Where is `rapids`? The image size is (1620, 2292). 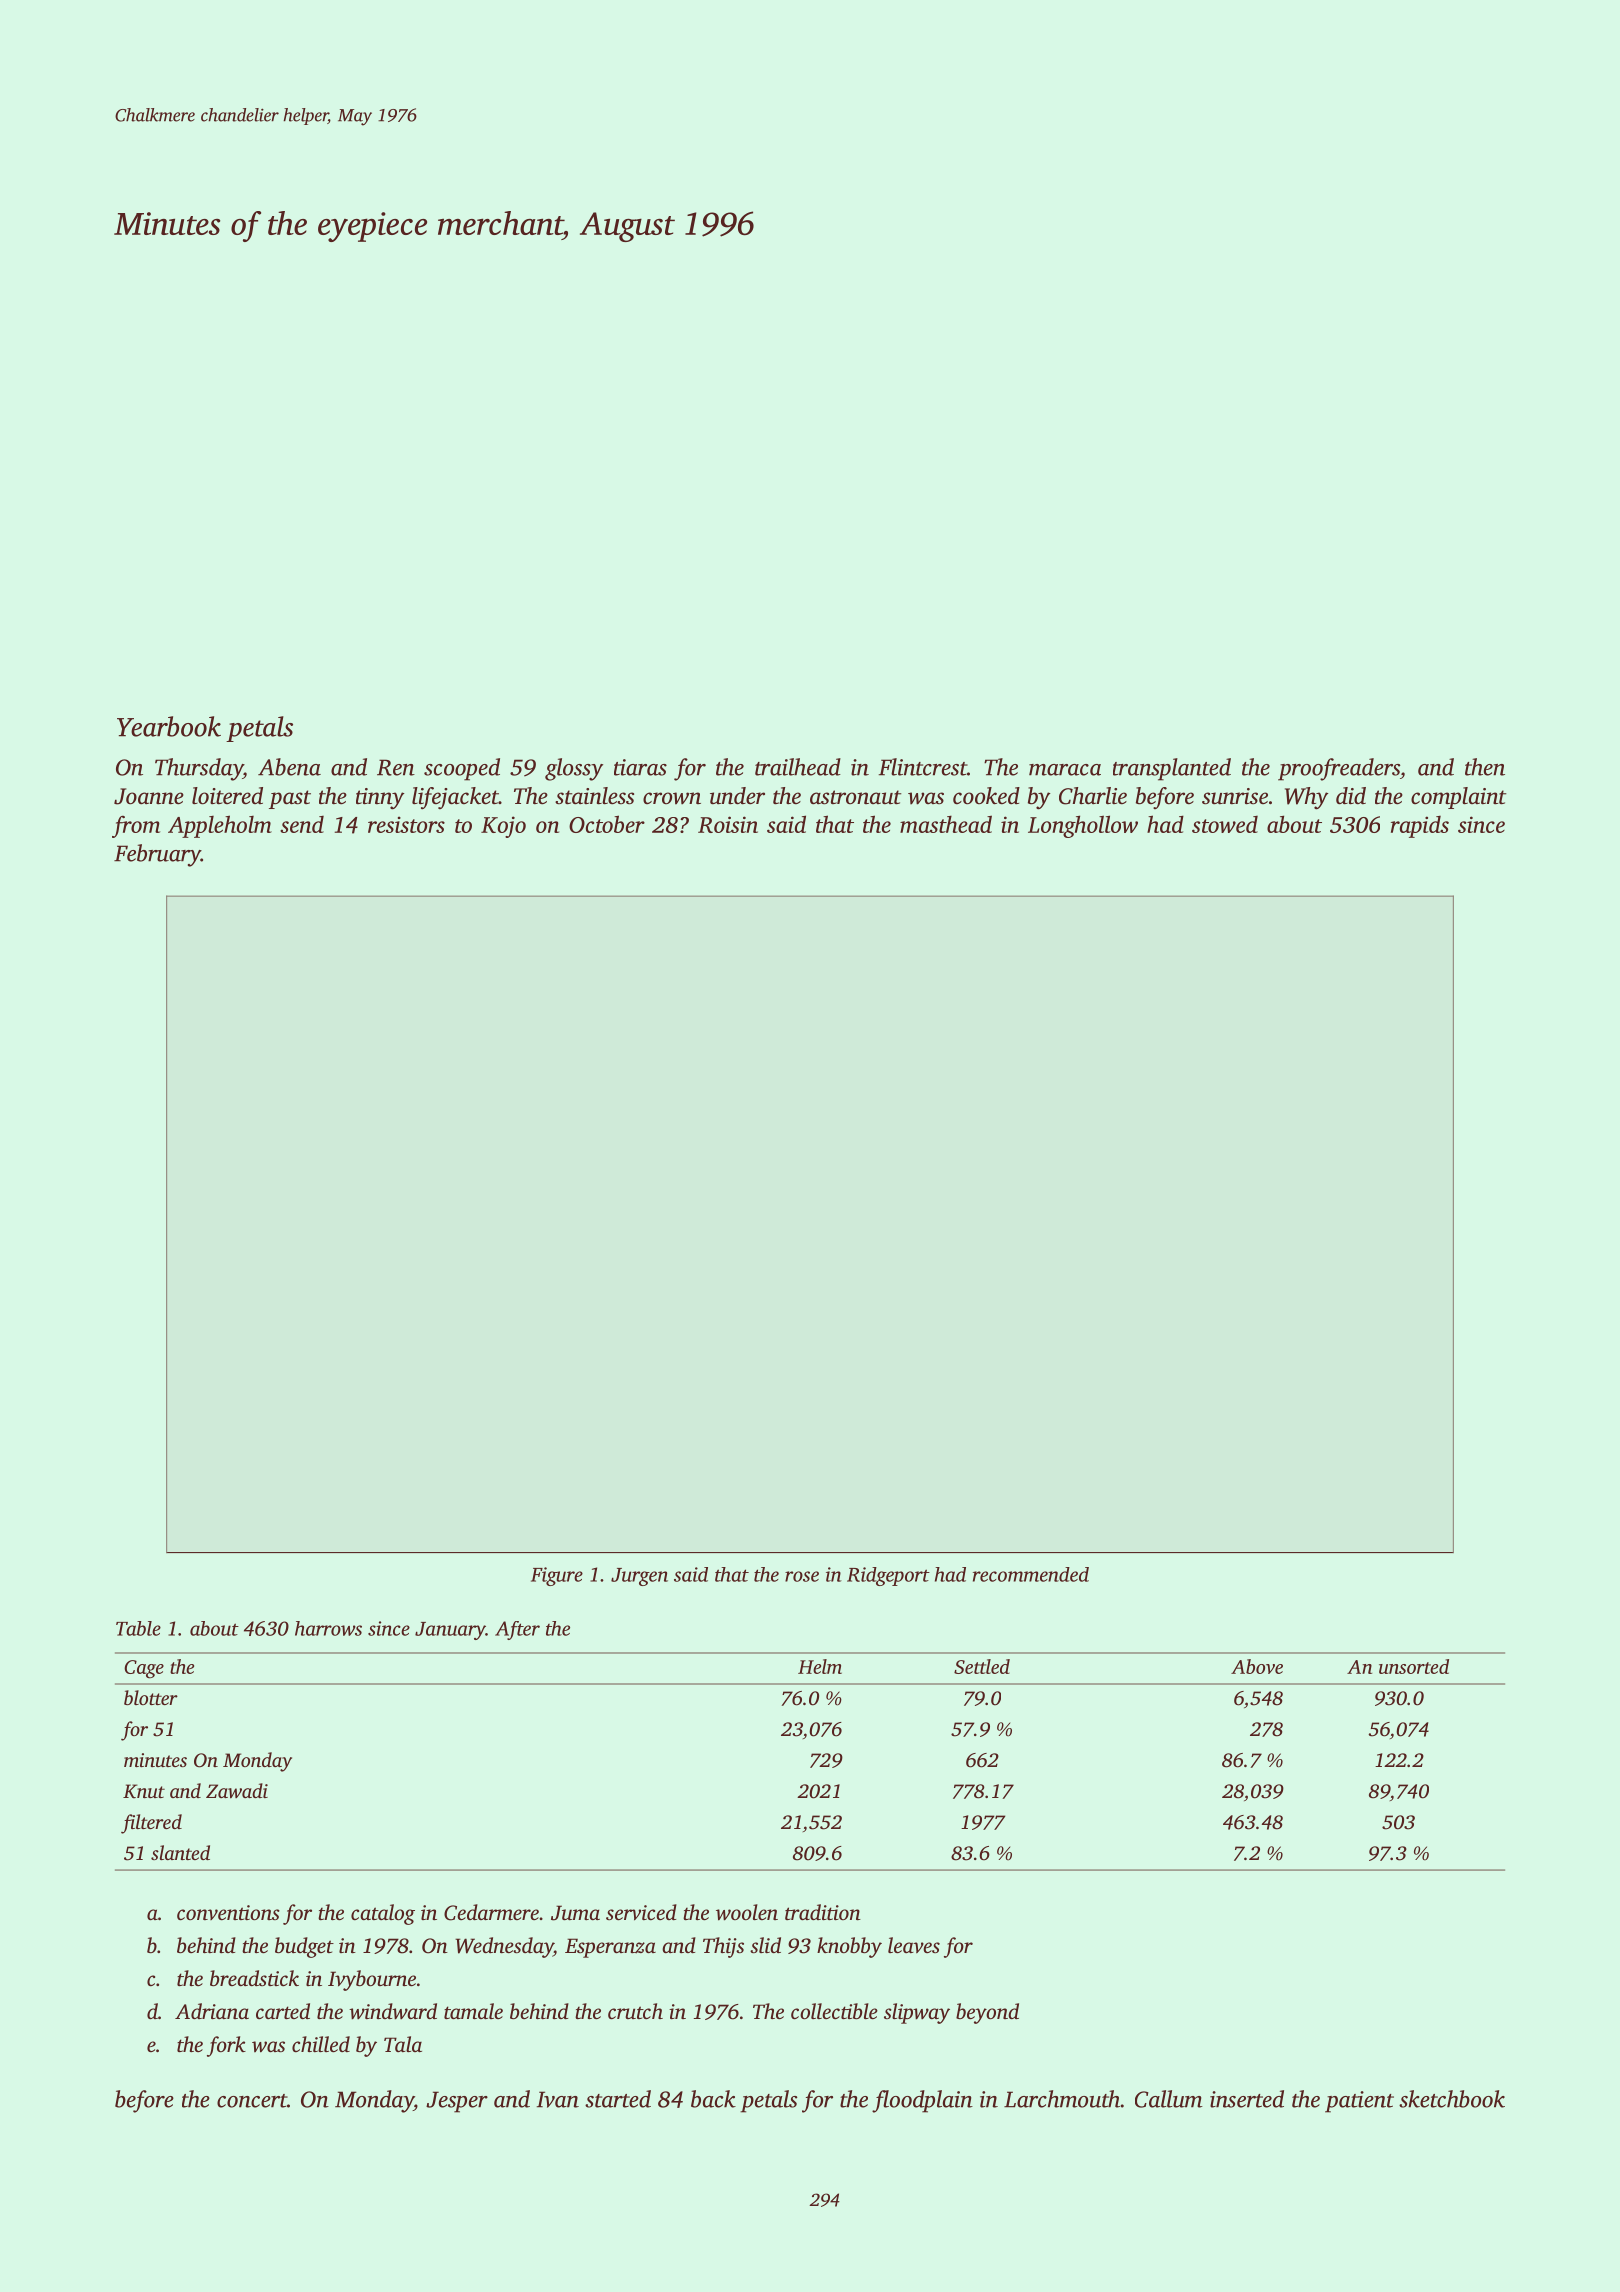 rapids is located at coordinates (1420, 827).
